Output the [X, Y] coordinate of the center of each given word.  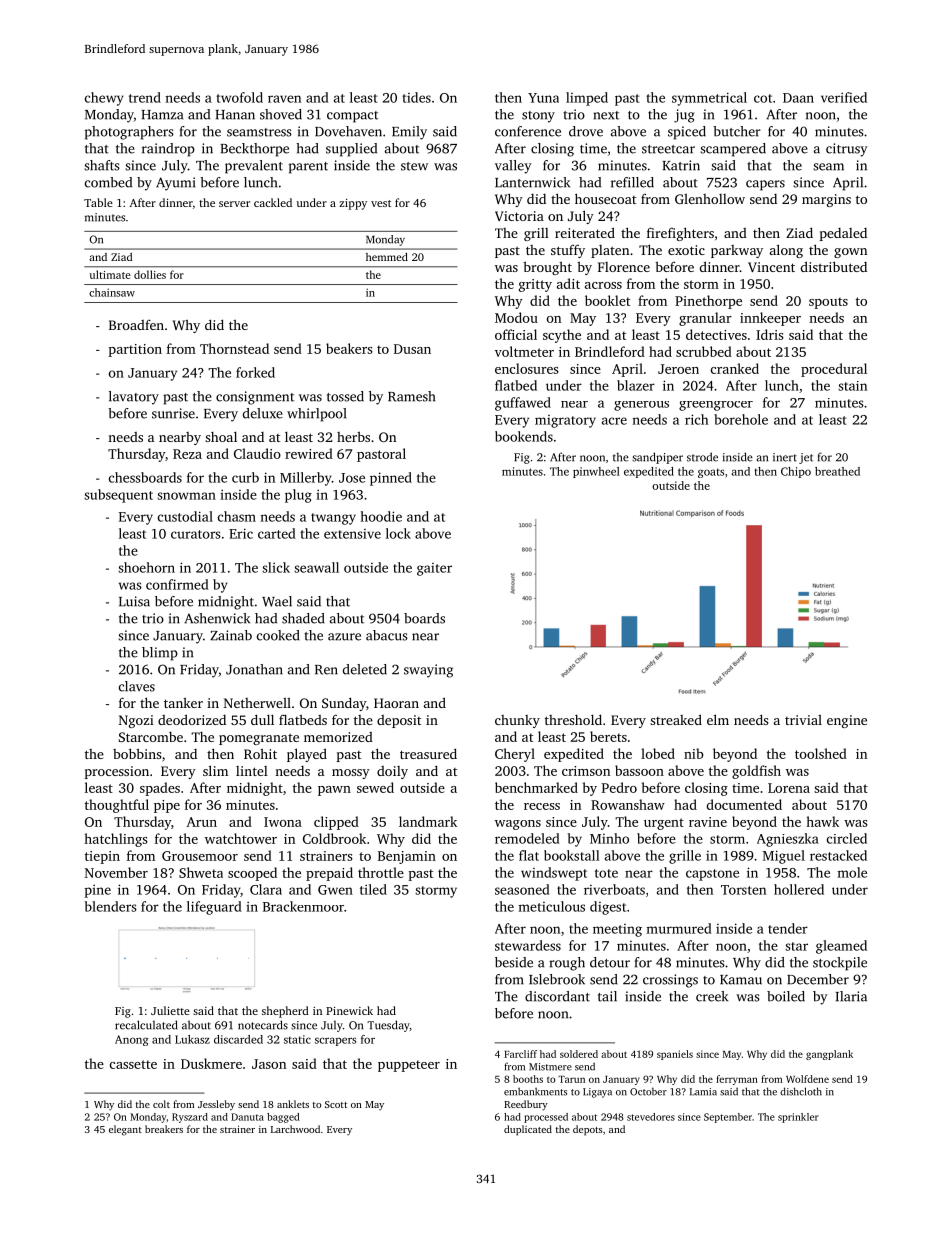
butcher [737, 131]
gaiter [434, 569]
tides [416, 97]
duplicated [528, 1130]
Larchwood [295, 1129]
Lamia [703, 1092]
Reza [187, 454]
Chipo [796, 472]
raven [284, 99]
